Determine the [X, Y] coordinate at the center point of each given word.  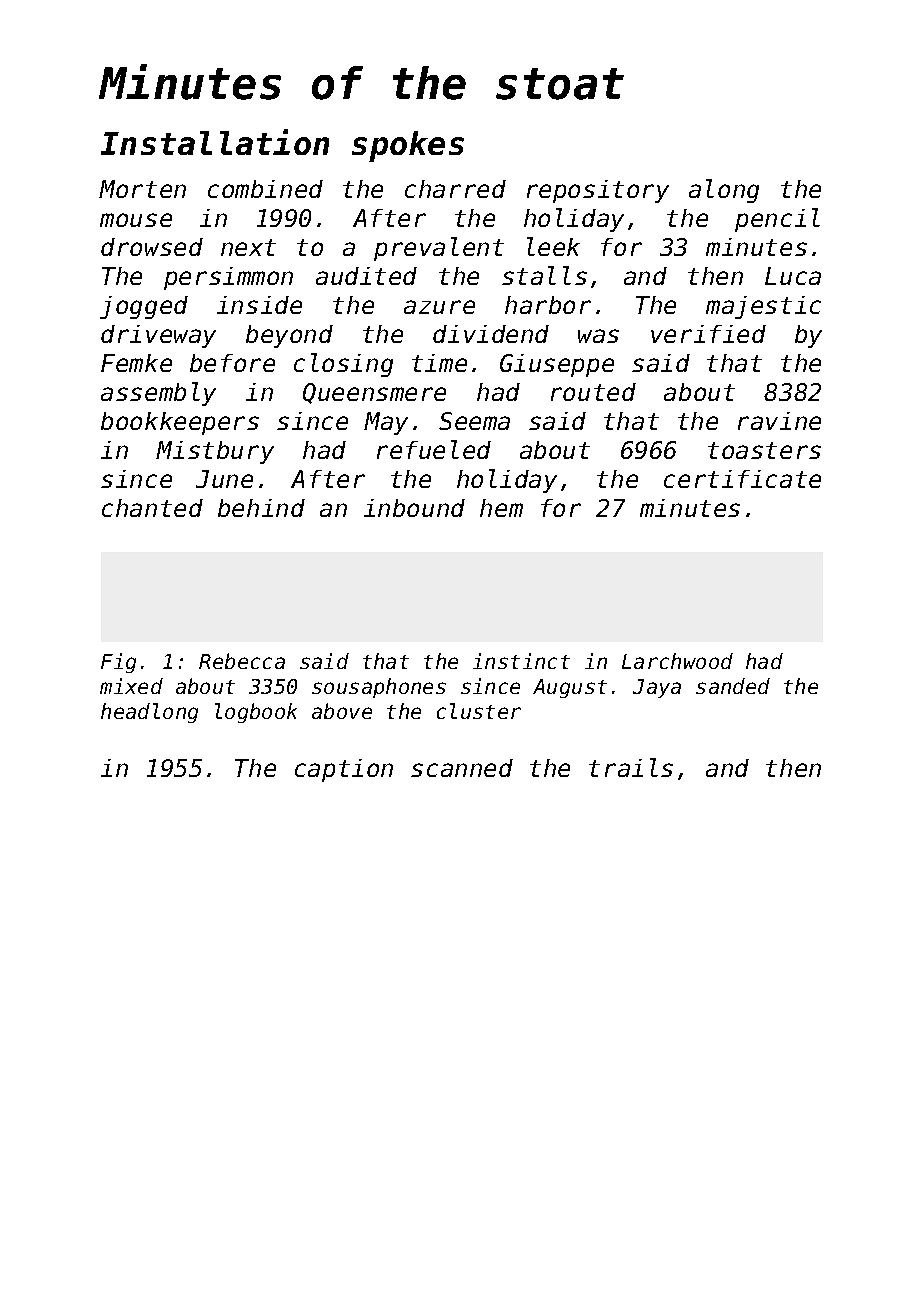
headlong [149, 713]
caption [344, 770]
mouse [136, 220]
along [724, 191]
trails [631, 767]
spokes [408, 146]
